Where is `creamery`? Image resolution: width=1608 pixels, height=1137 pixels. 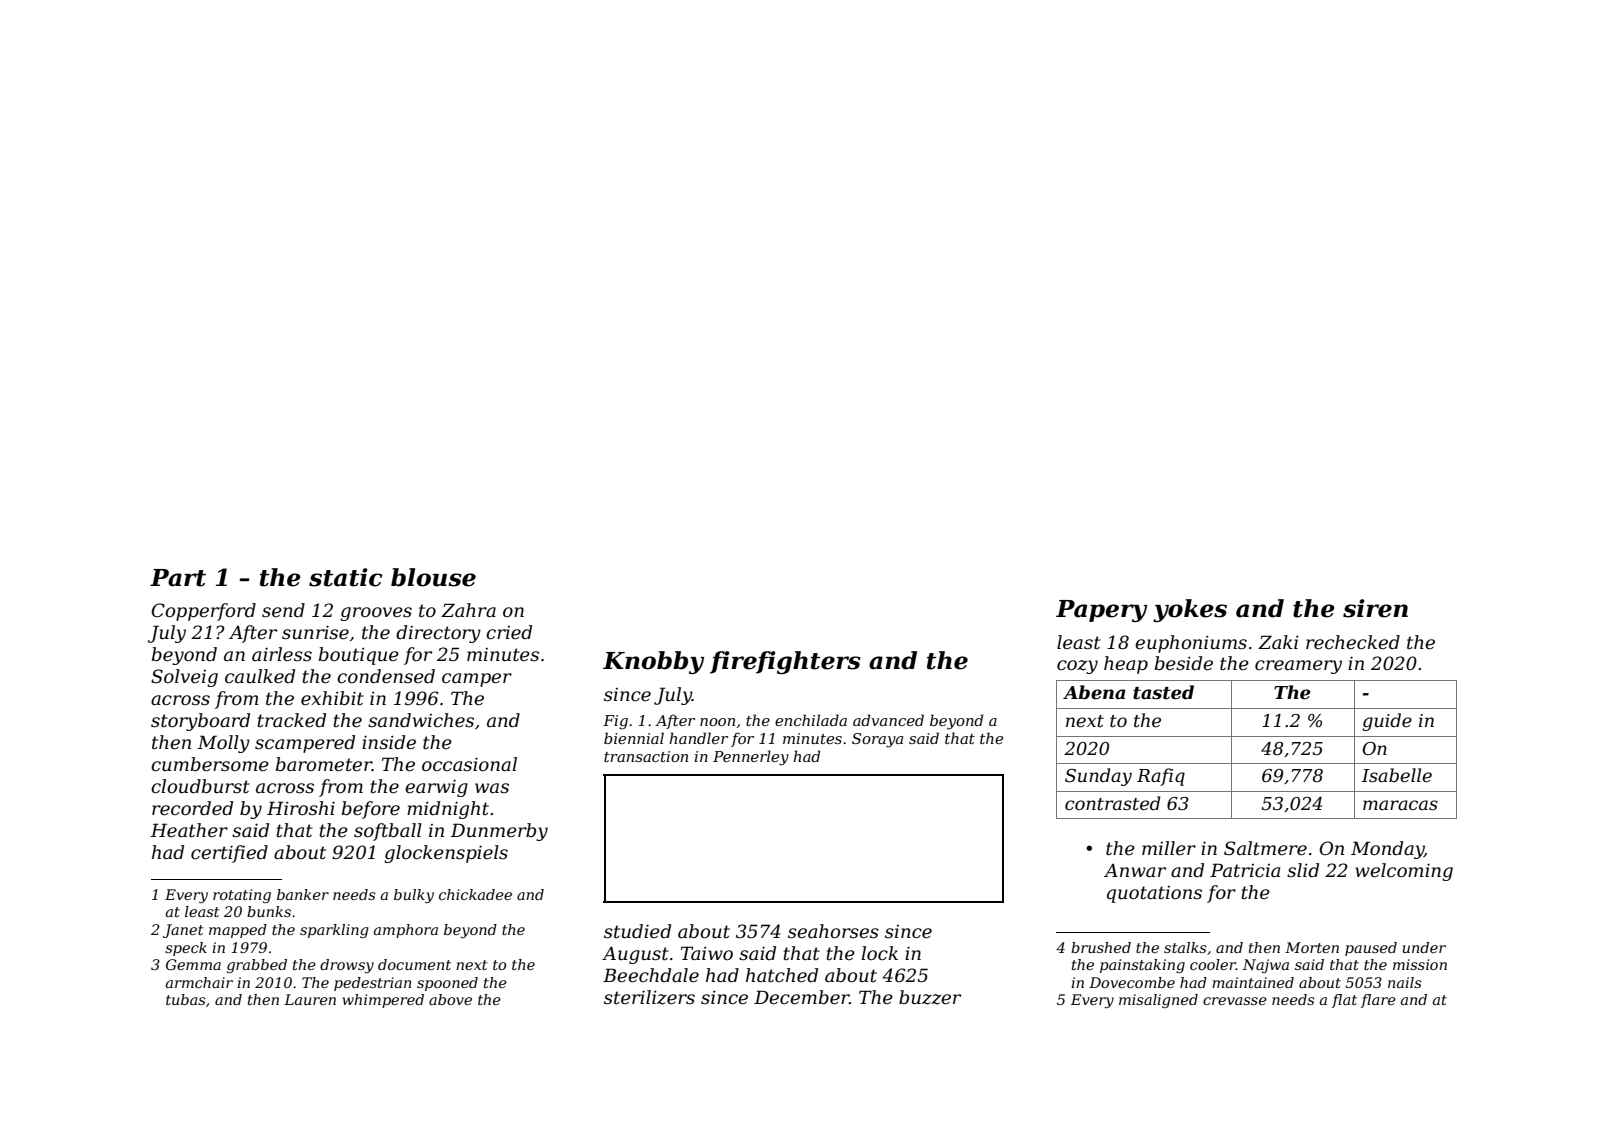 creamery is located at coordinates (1298, 667).
